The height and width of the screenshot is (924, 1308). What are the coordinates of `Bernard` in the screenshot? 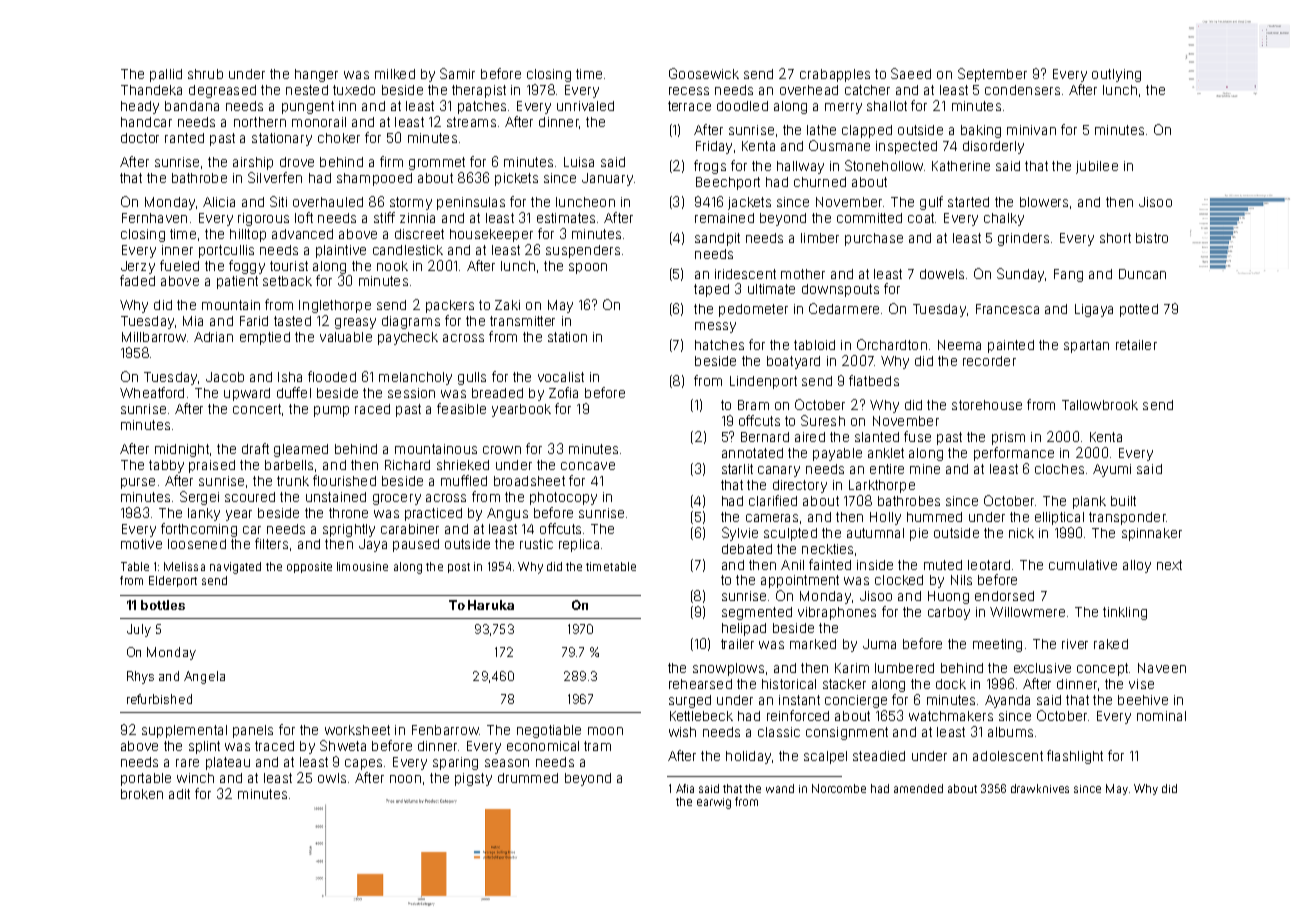 It's located at (765, 437).
